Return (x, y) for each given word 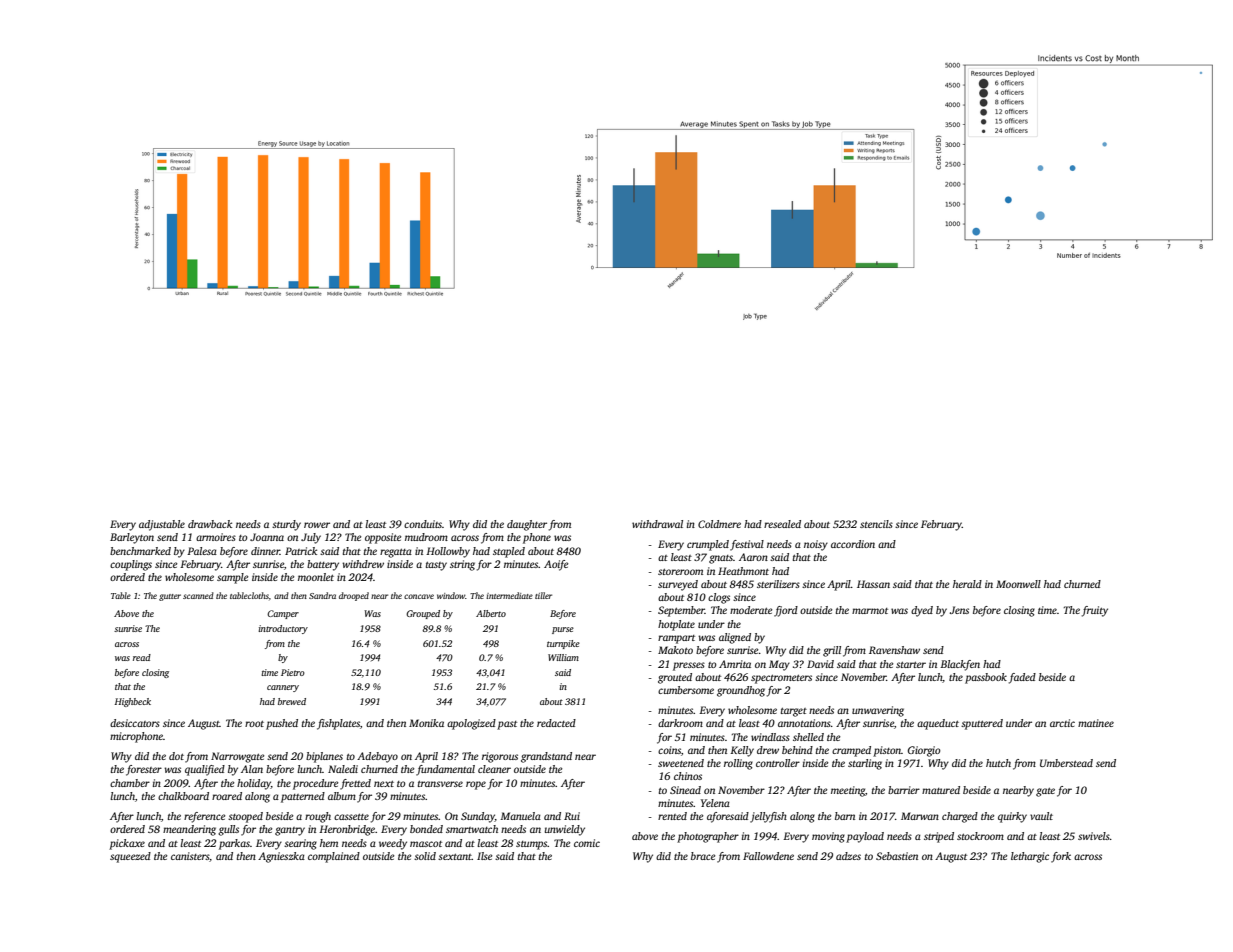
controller (778, 763)
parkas (234, 844)
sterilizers (778, 584)
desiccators (135, 723)
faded (1022, 678)
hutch (998, 763)
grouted (675, 678)
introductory (283, 629)
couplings (131, 565)
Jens (959, 610)
